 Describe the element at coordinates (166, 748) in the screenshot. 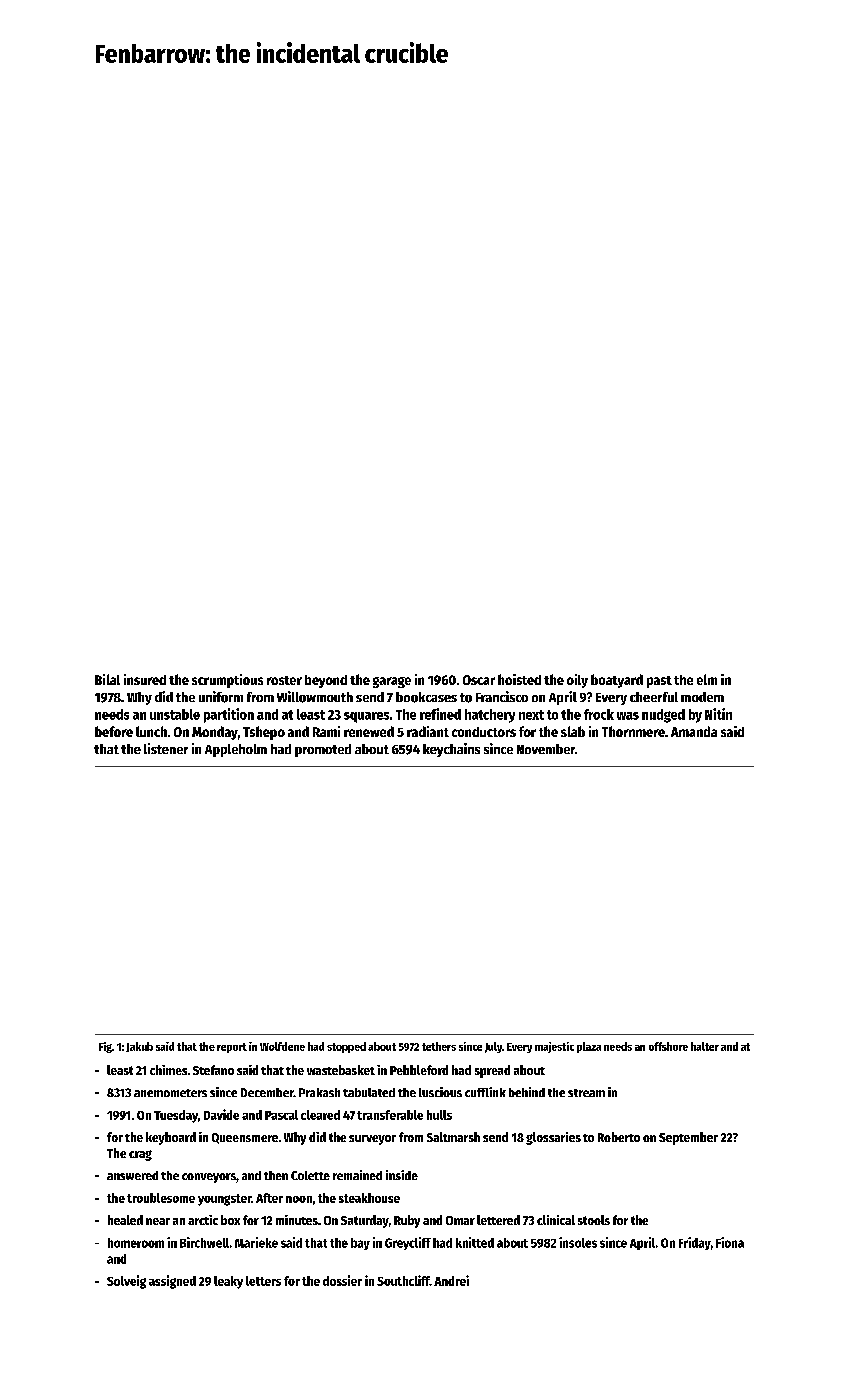

I see `listener` at that location.
